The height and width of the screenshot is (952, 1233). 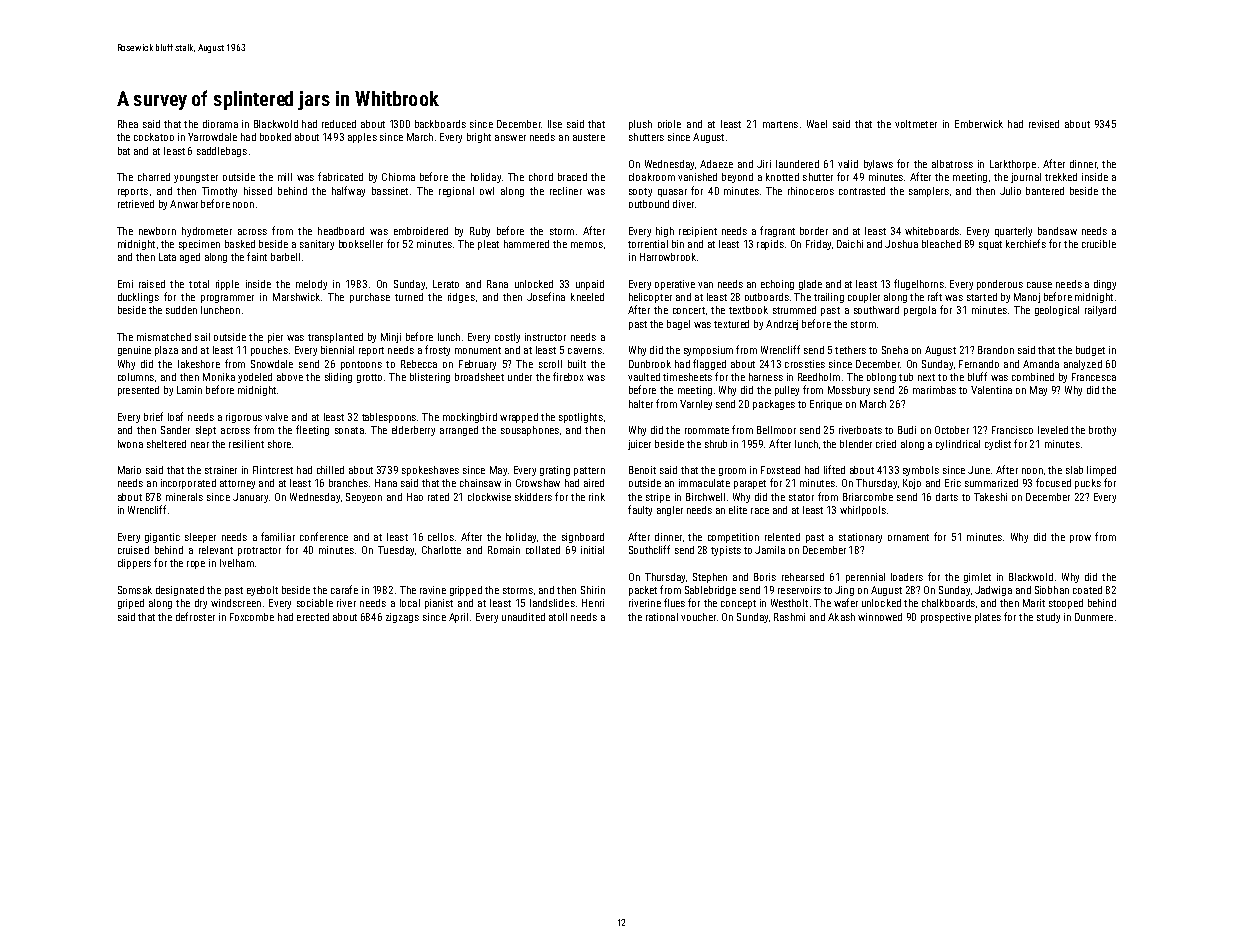 What do you see at coordinates (916, 124) in the screenshot?
I see `voltmeter` at bounding box center [916, 124].
